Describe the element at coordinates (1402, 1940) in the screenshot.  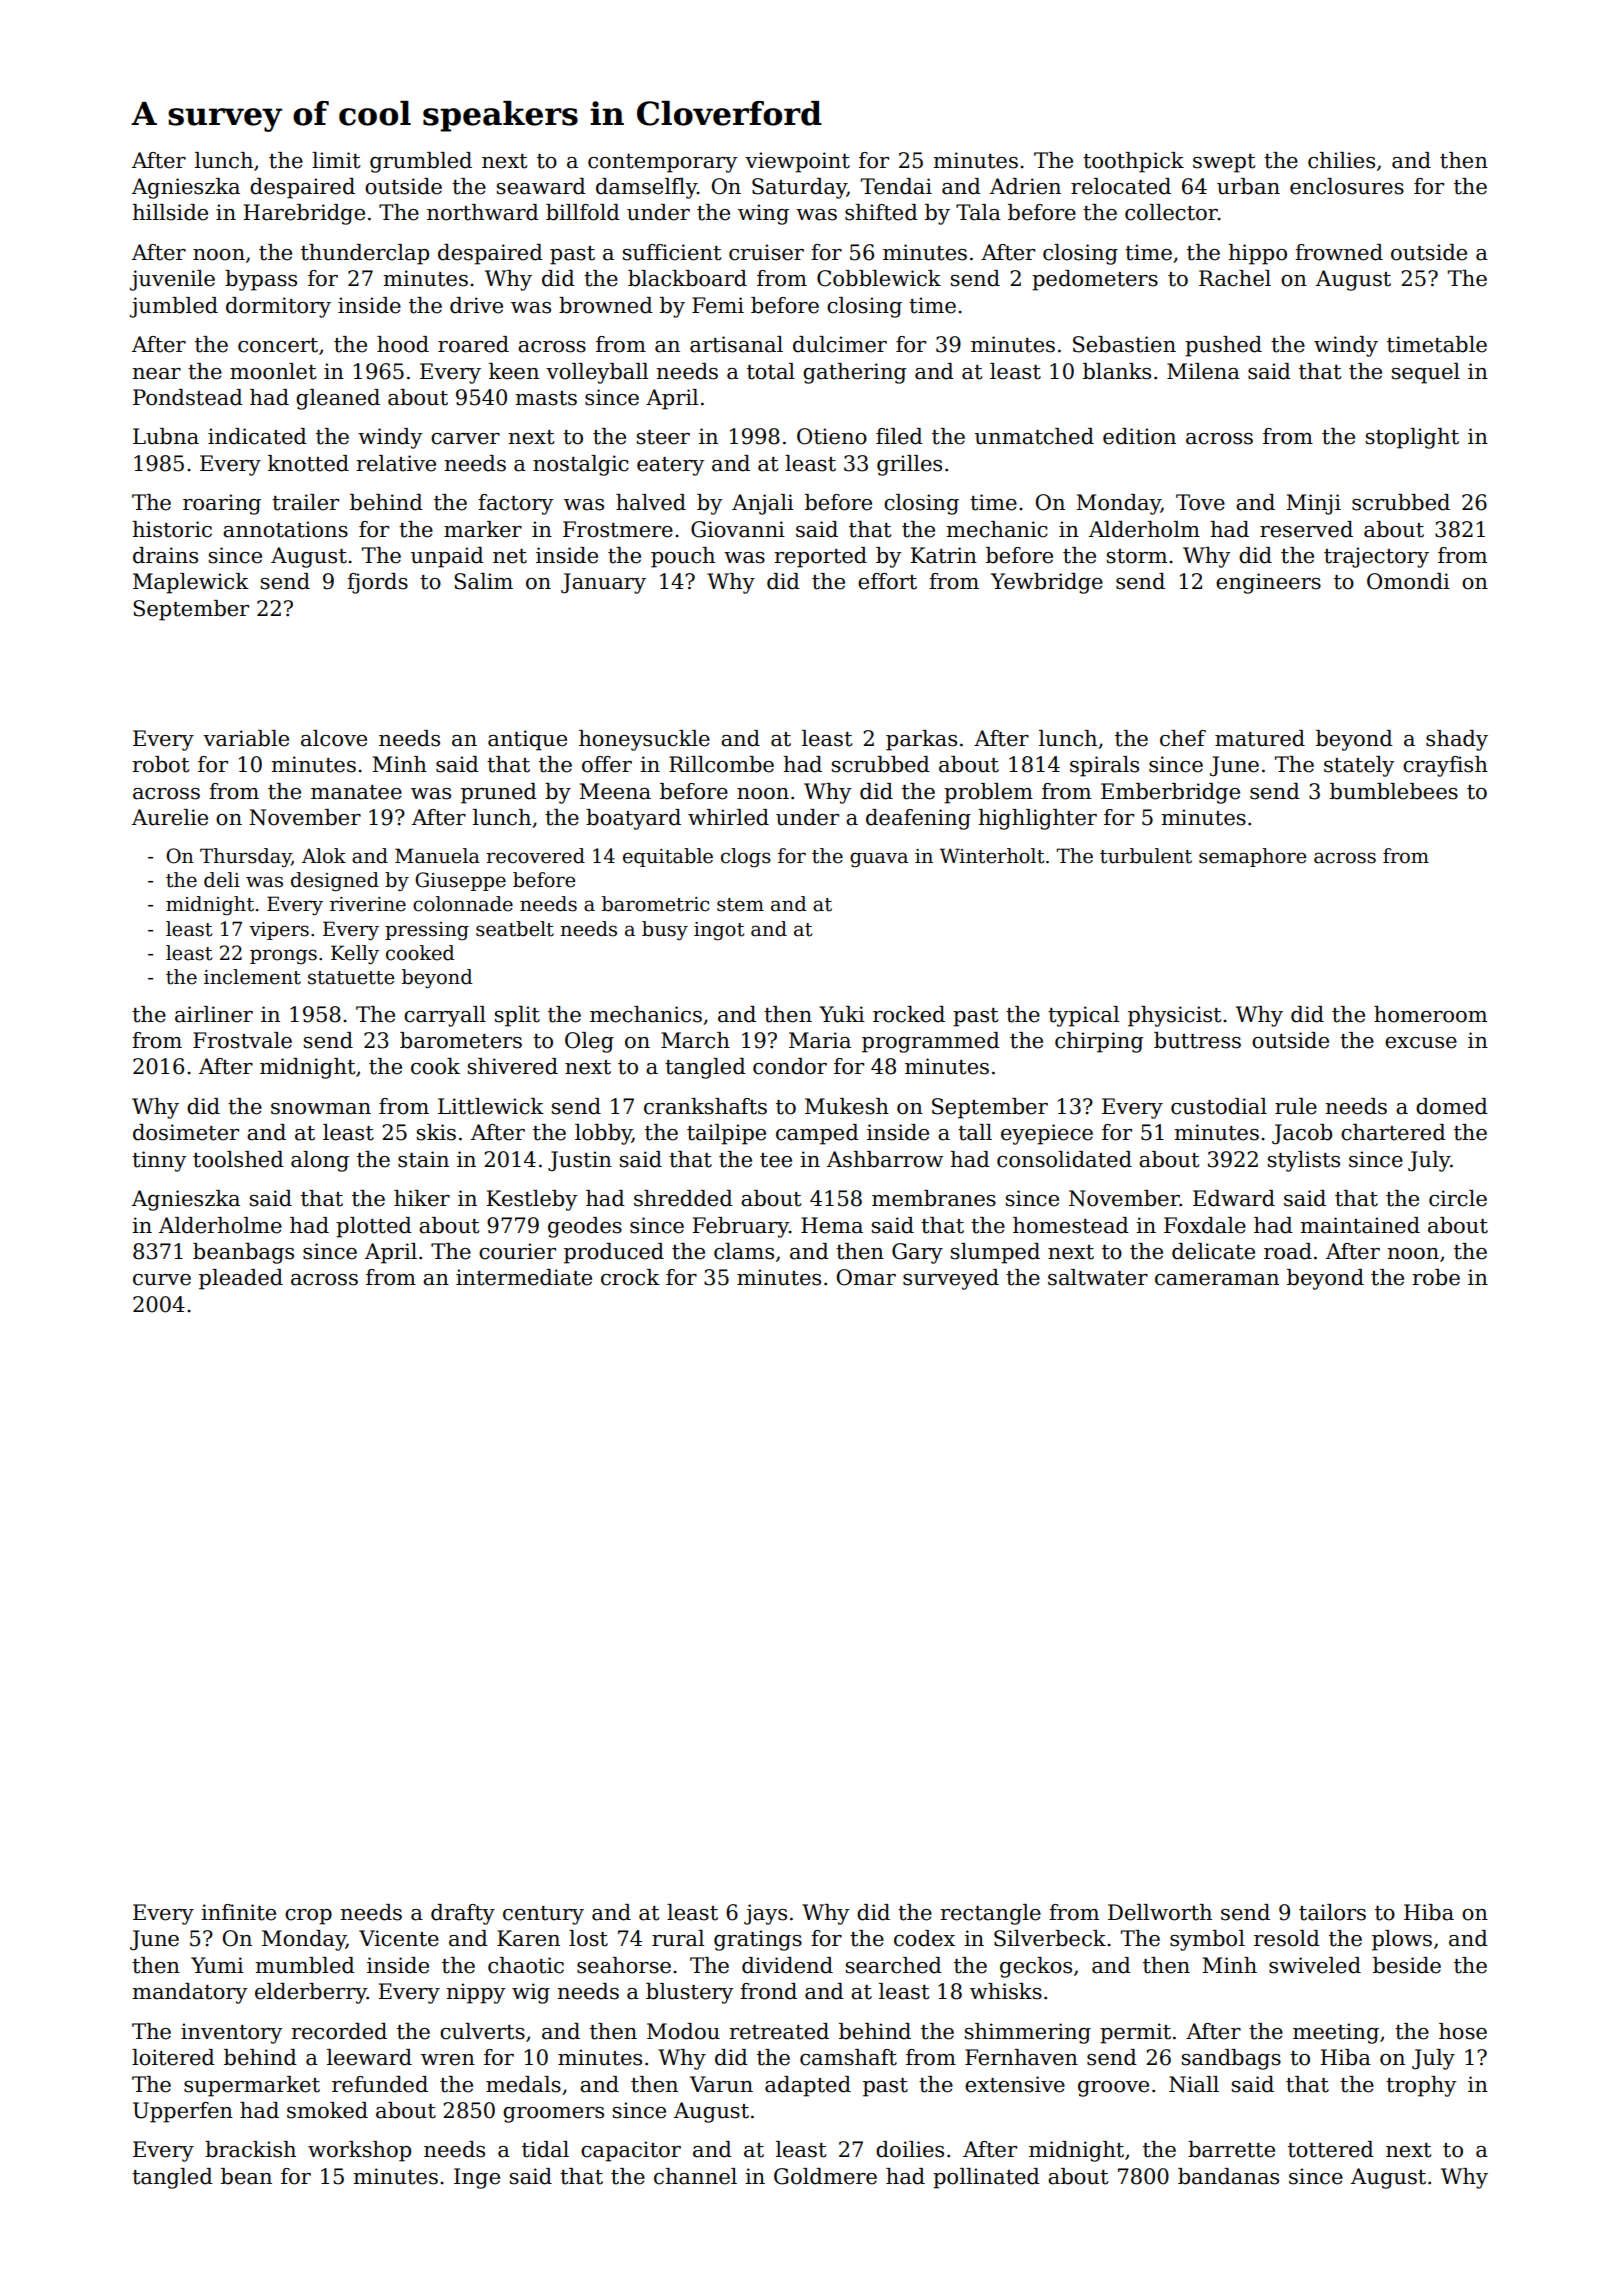
I see `plows` at that location.
